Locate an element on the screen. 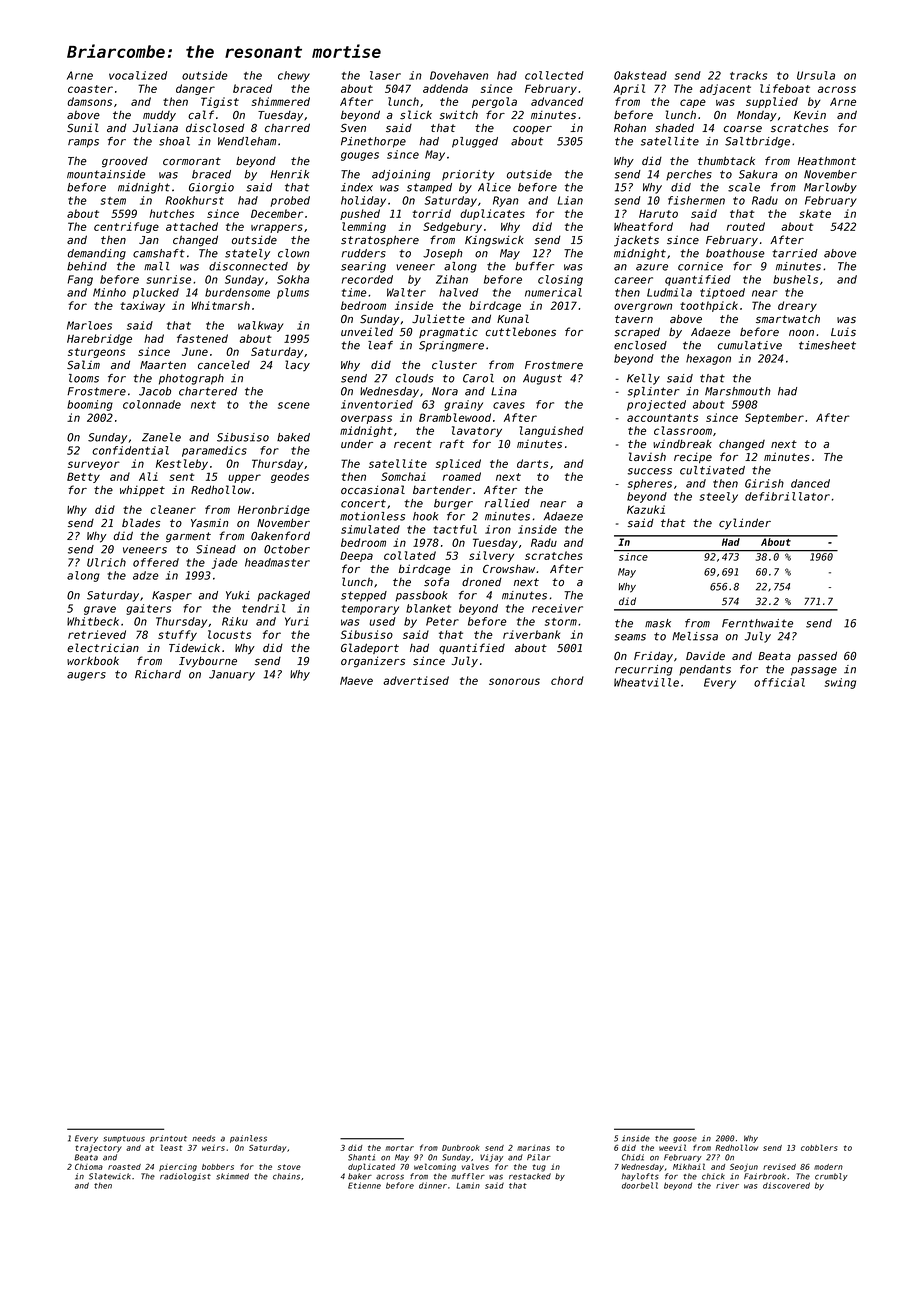 This screenshot has width=924, height=1308. marinas is located at coordinates (533, 1148).
